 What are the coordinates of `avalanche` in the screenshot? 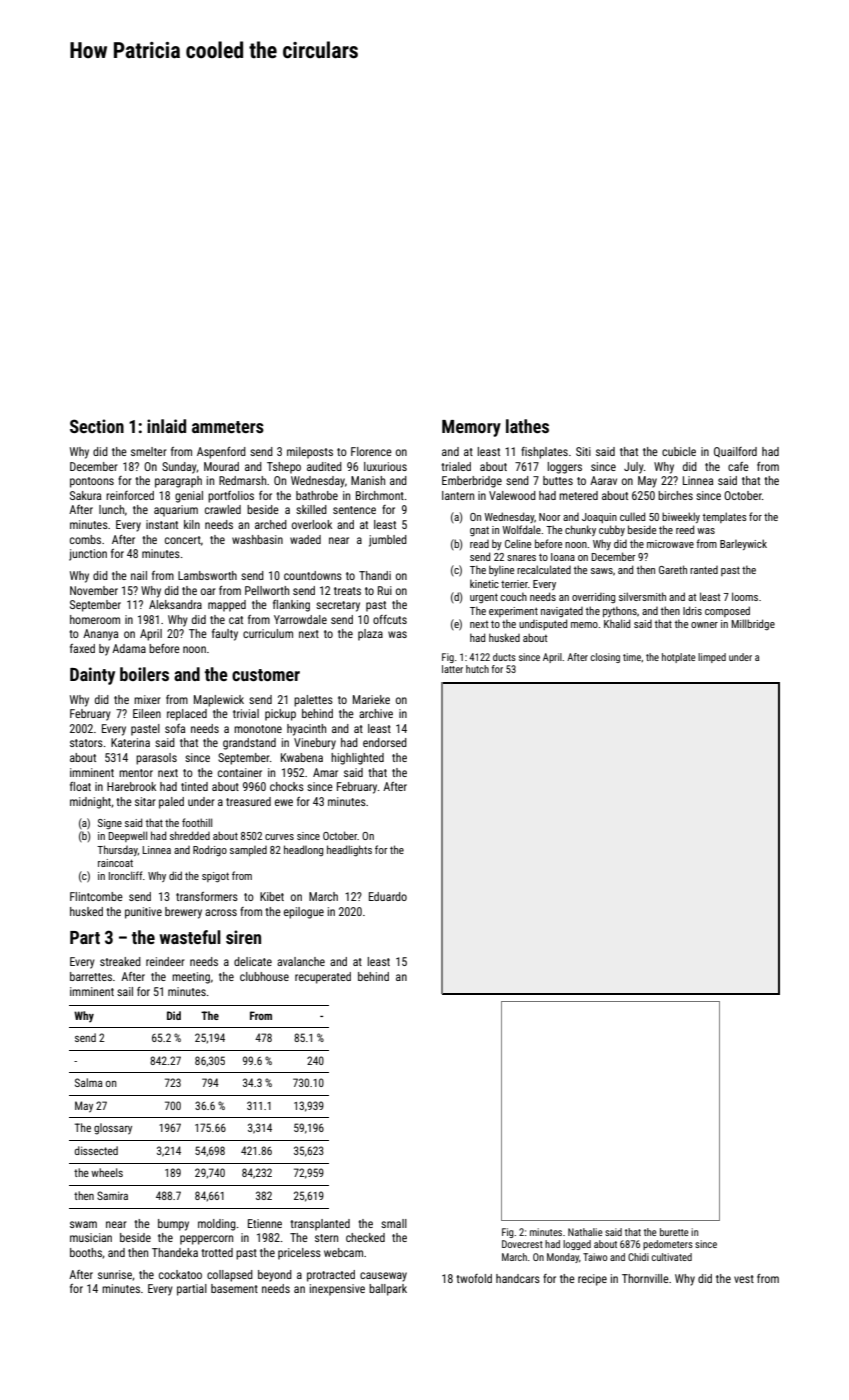 It's located at (301, 961).
